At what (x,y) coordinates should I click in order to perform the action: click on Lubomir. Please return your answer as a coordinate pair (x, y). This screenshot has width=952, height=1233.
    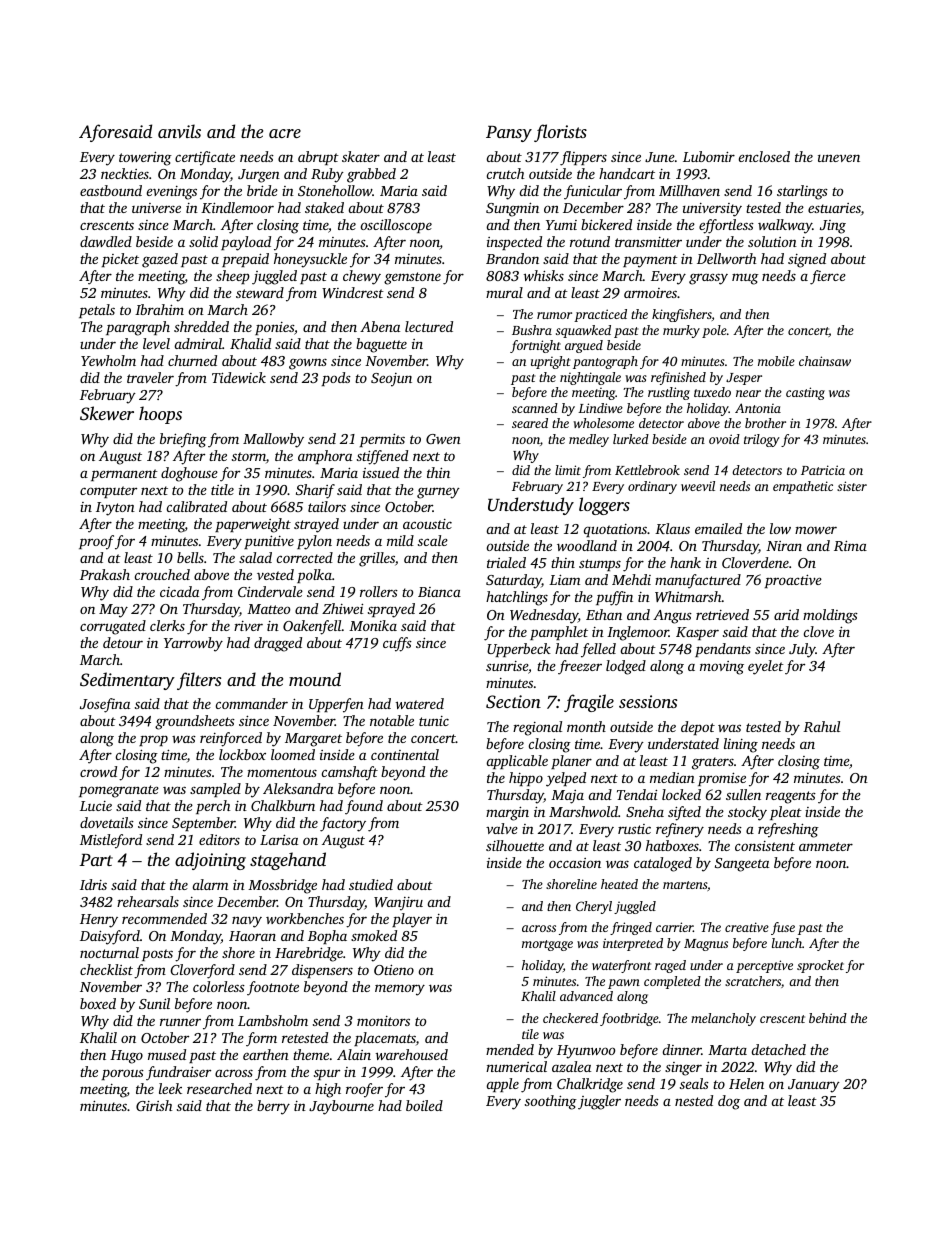
    Looking at the image, I should click on (709, 156).
